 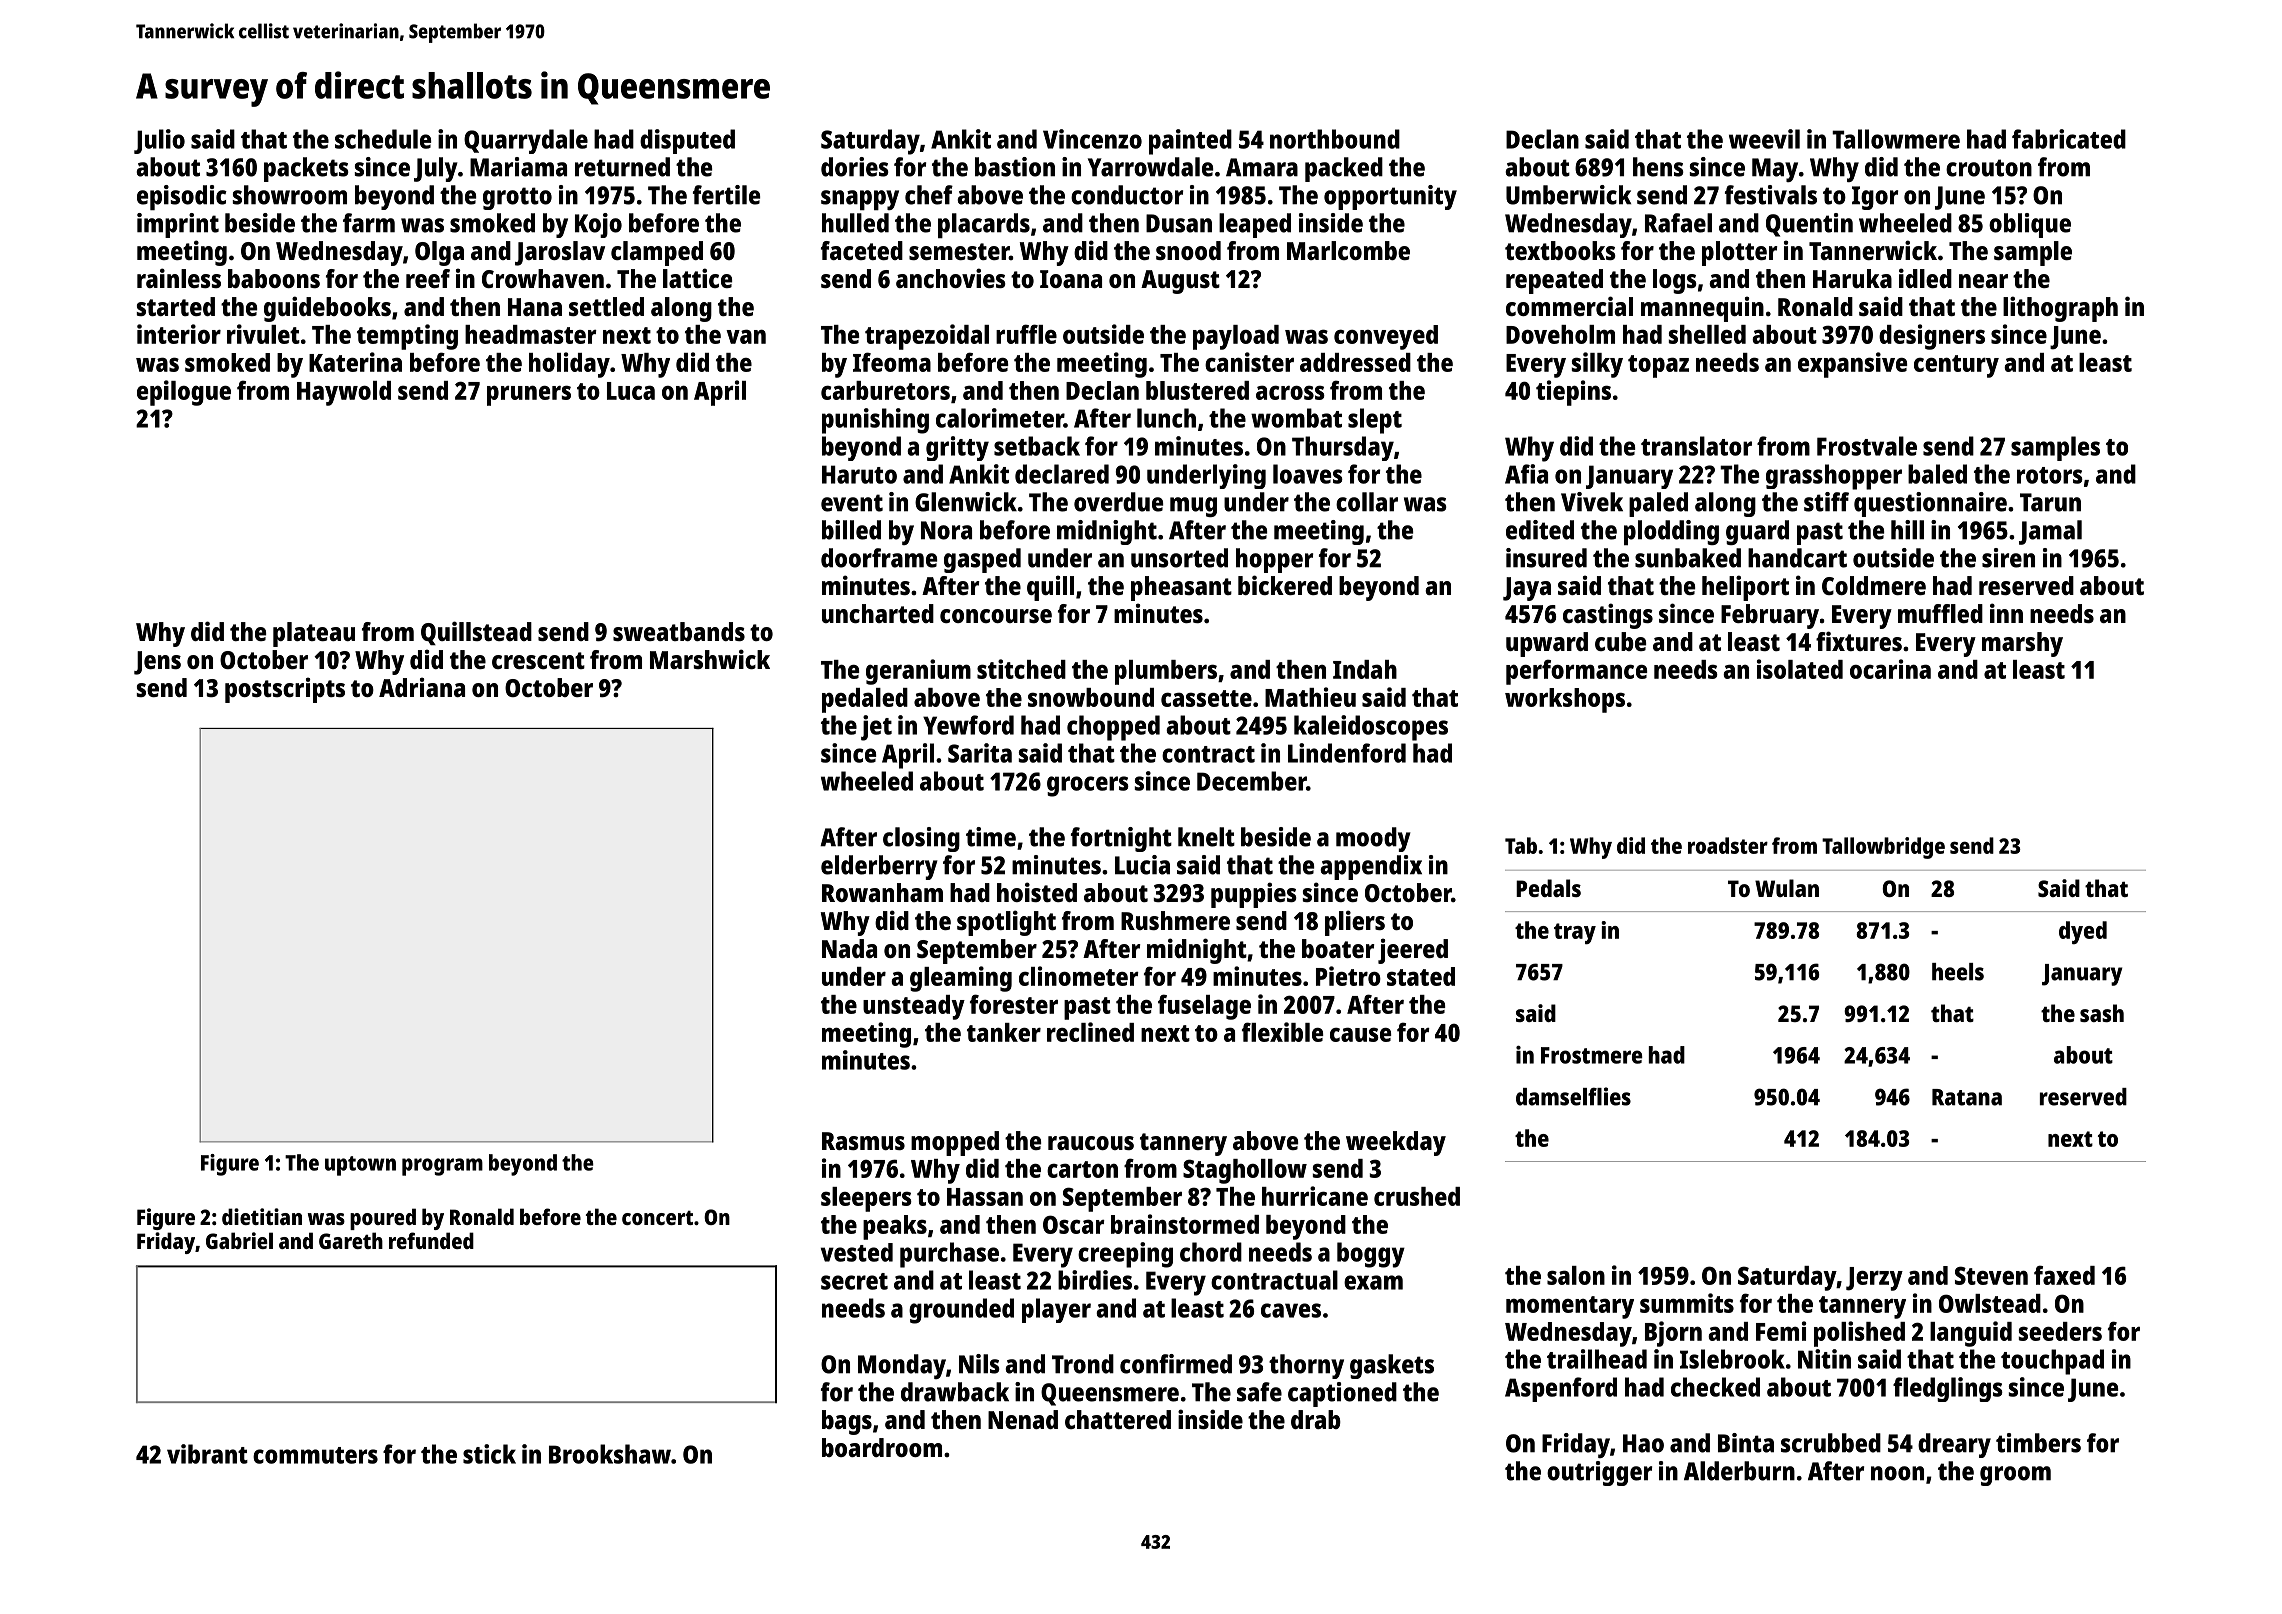 I want to click on unsteady, so click(x=914, y=1007).
